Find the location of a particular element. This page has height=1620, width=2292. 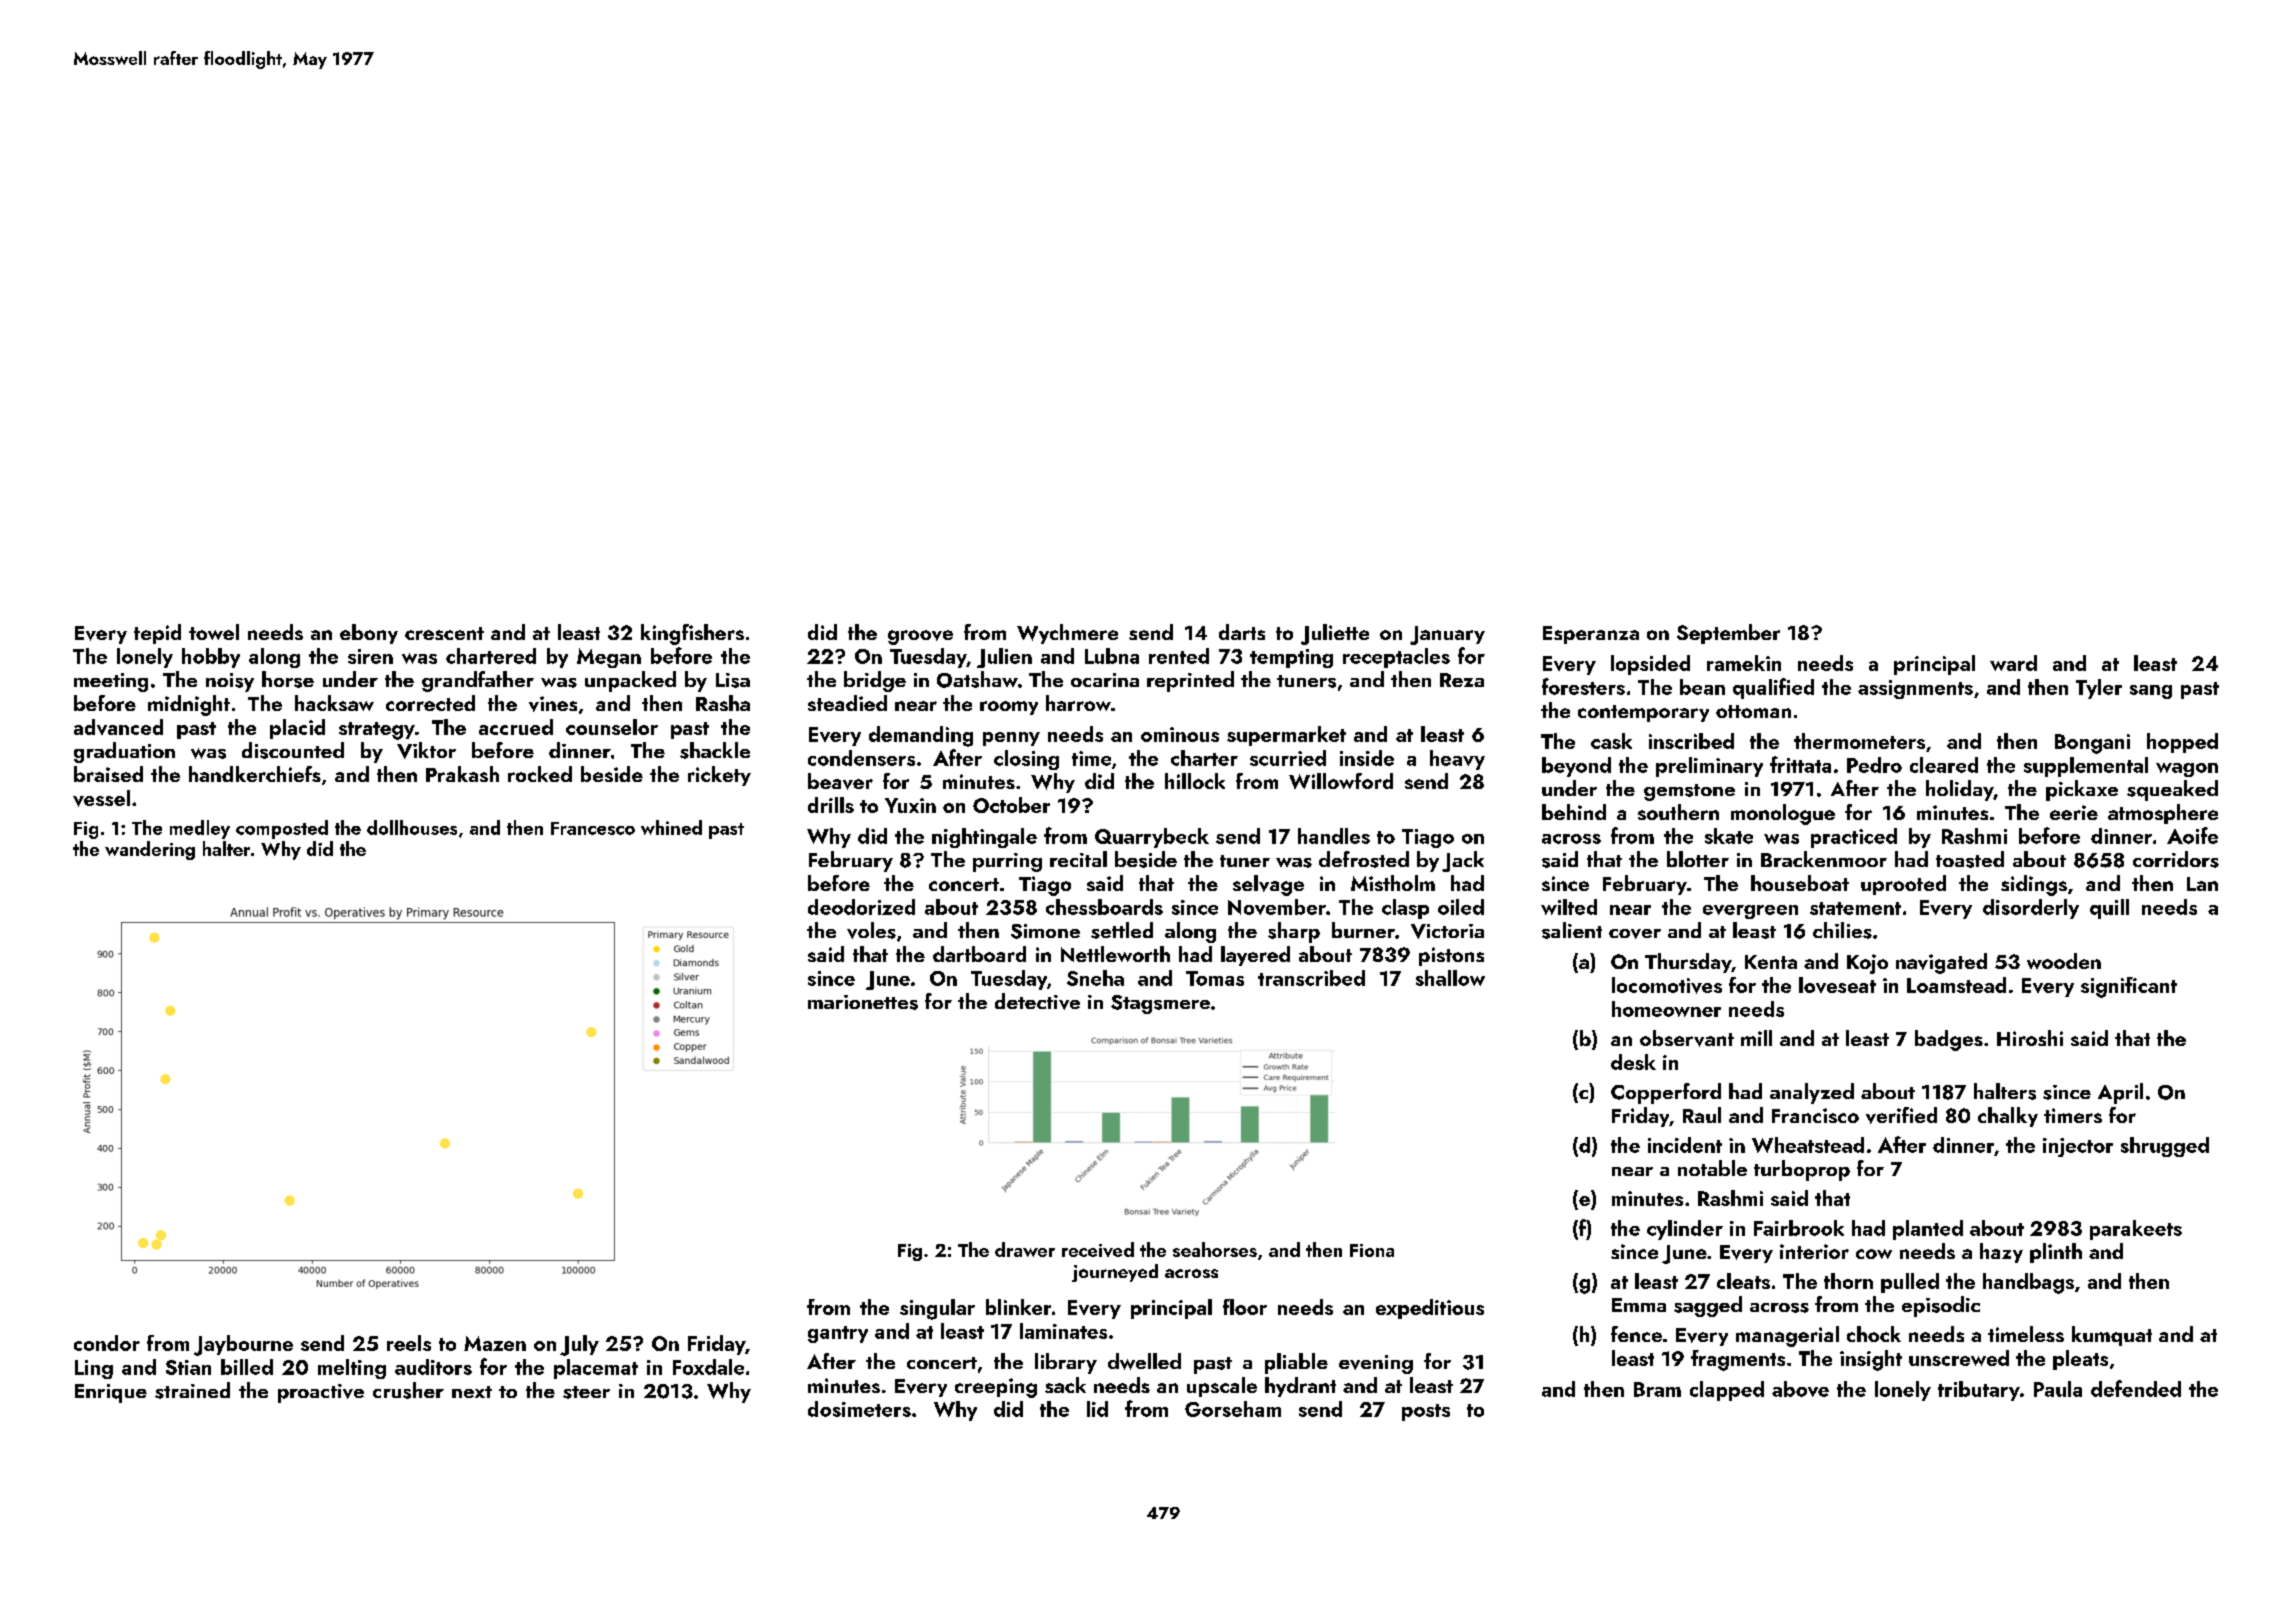

incident is located at coordinates (1685, 1145).
